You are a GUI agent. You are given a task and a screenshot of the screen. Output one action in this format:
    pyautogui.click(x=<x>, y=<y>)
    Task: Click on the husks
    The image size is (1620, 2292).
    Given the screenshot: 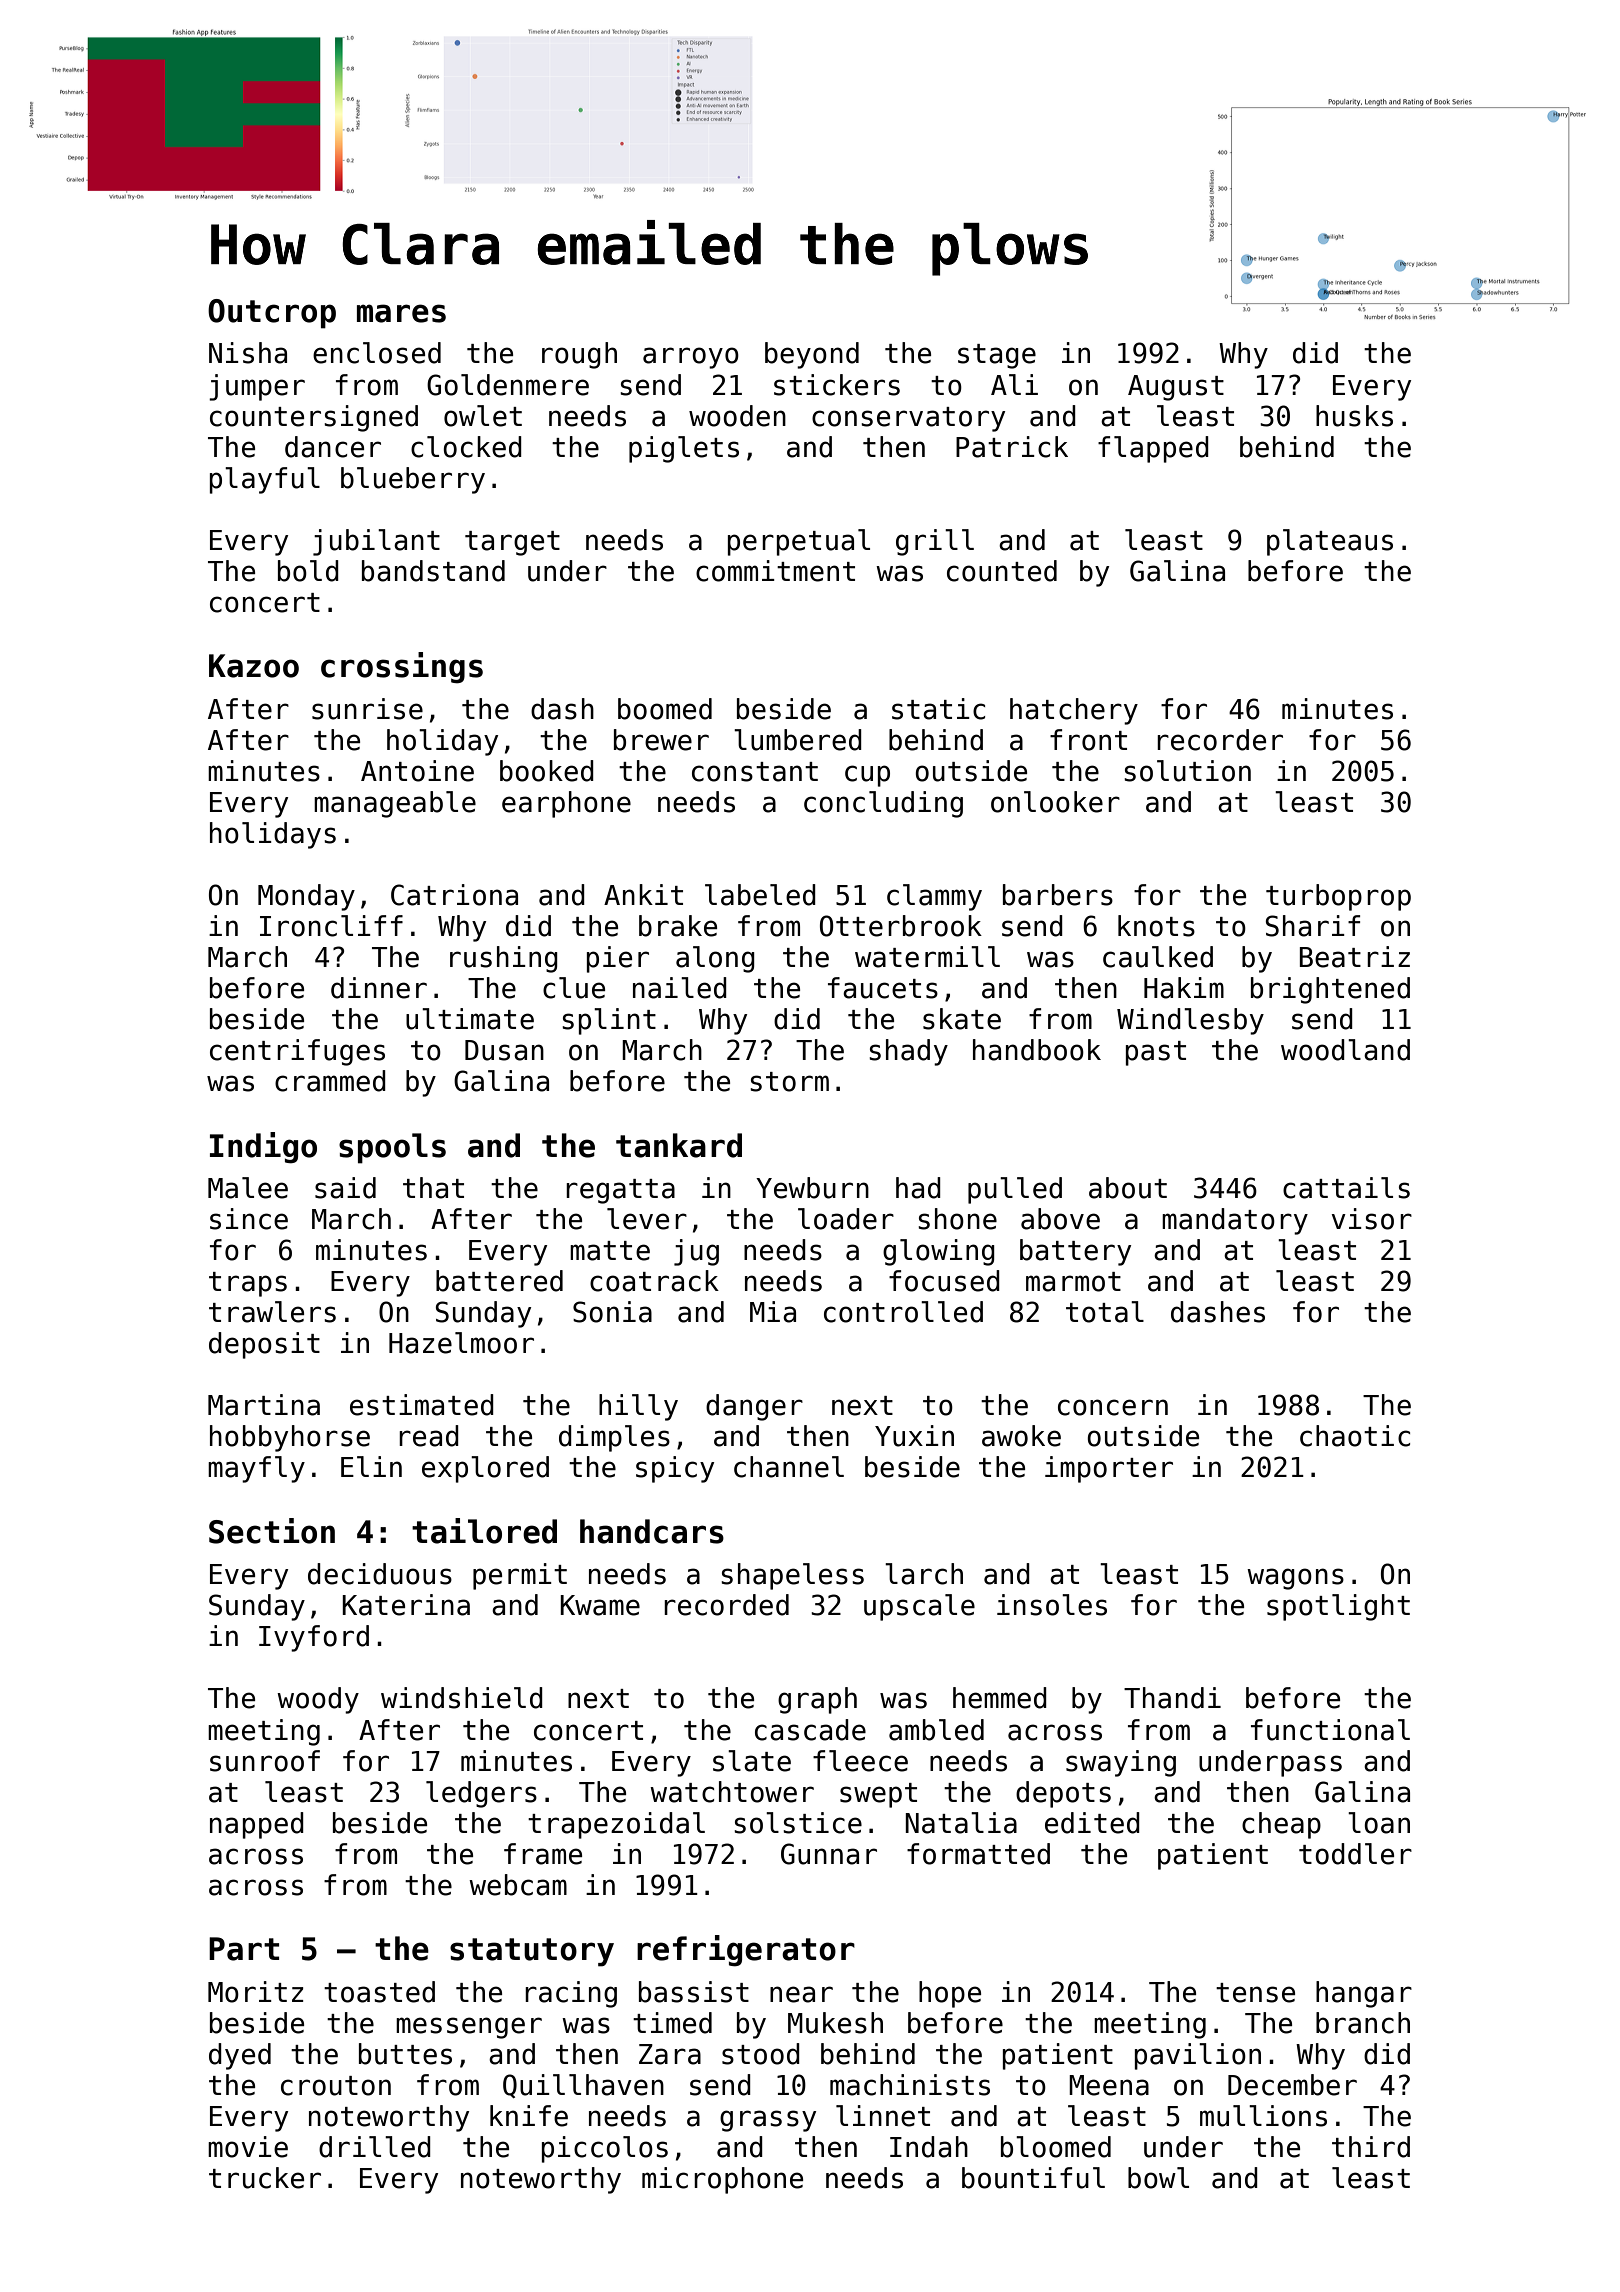 What is the action you would take?
    pyautogui.click(x=1354, y=416)
